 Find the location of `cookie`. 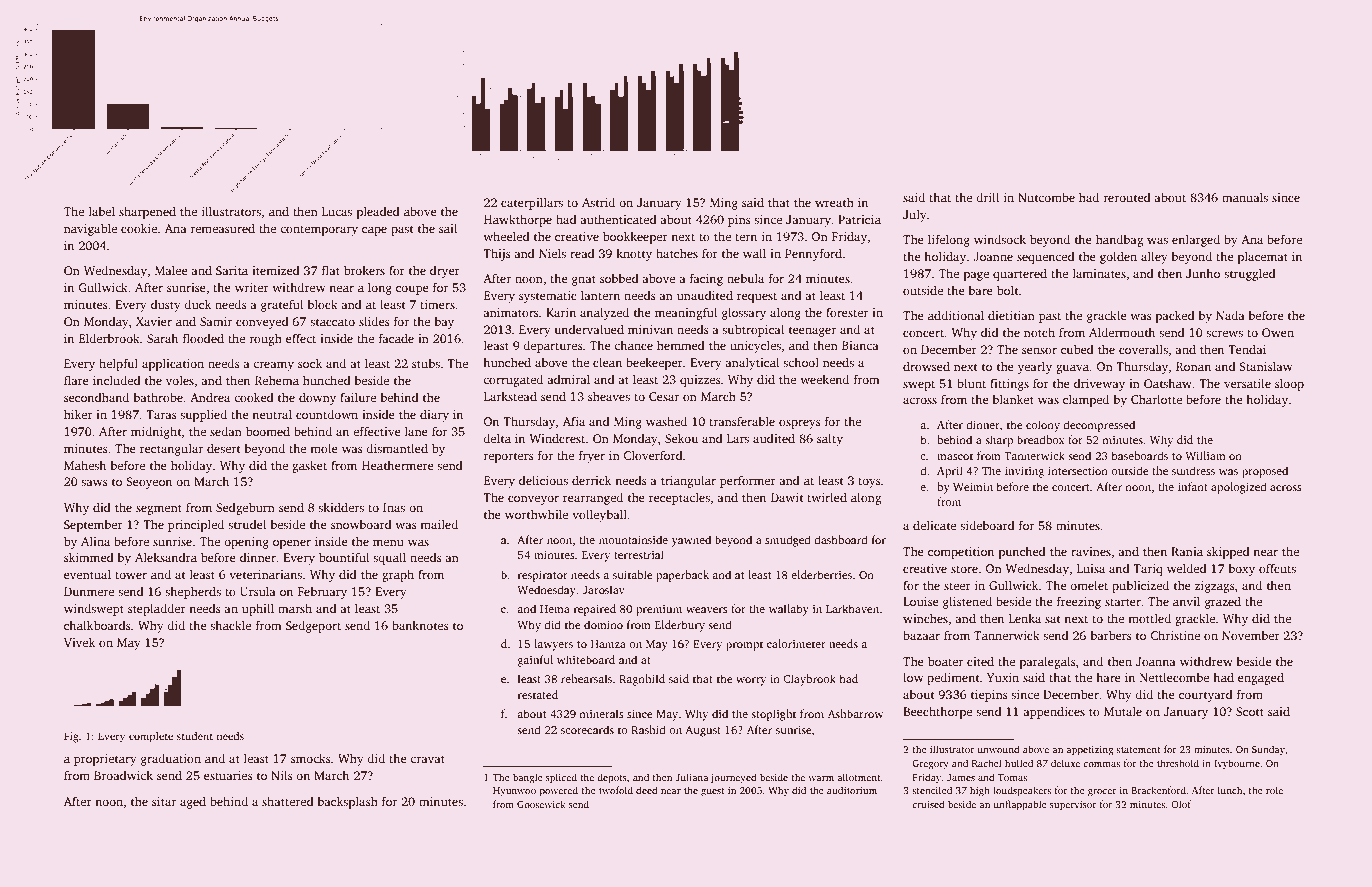

cookie is located at coordinates (139, 228).
